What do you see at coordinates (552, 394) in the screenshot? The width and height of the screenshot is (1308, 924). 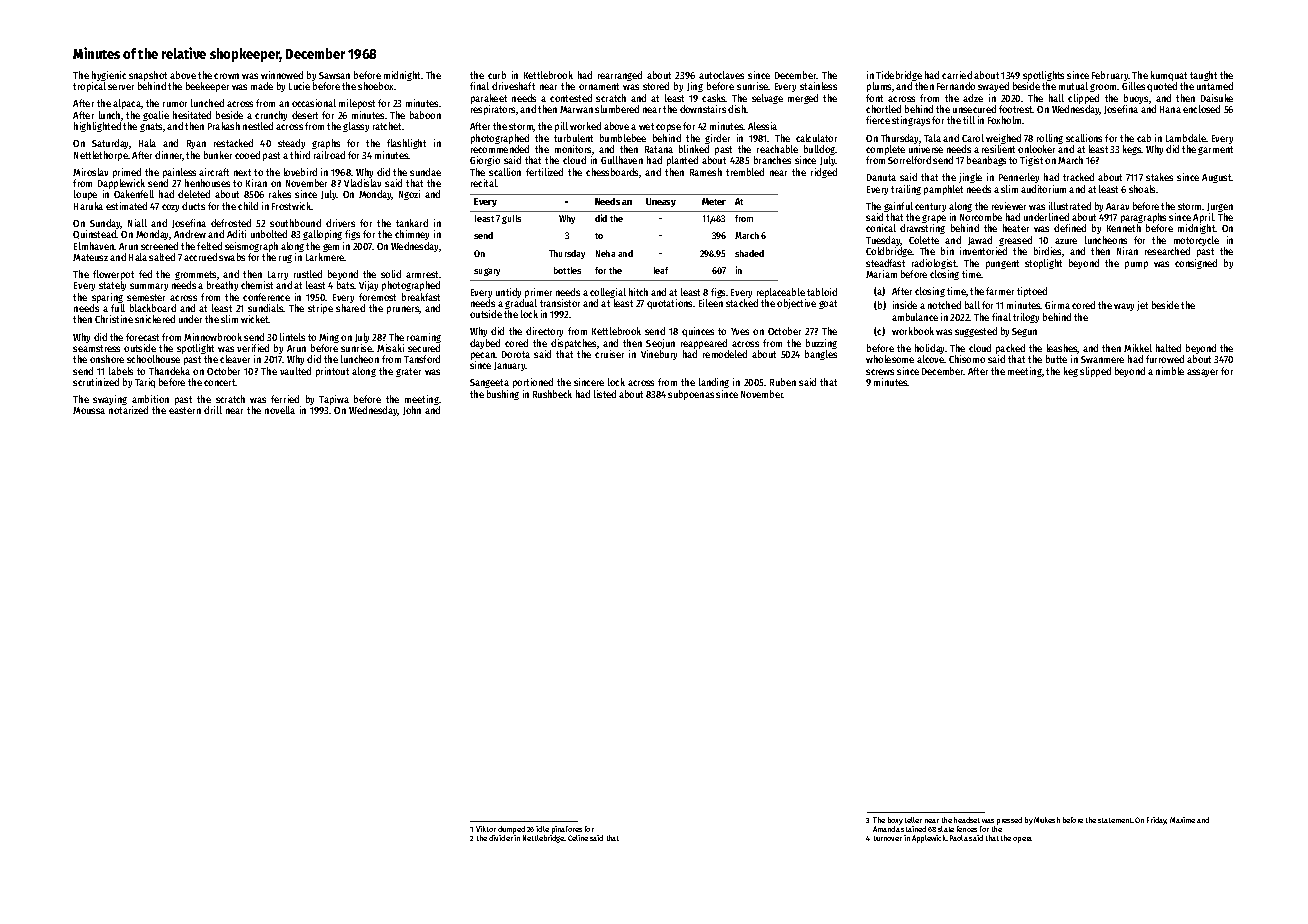 I see `Rushbeck` at bounding box center [552, 394].
